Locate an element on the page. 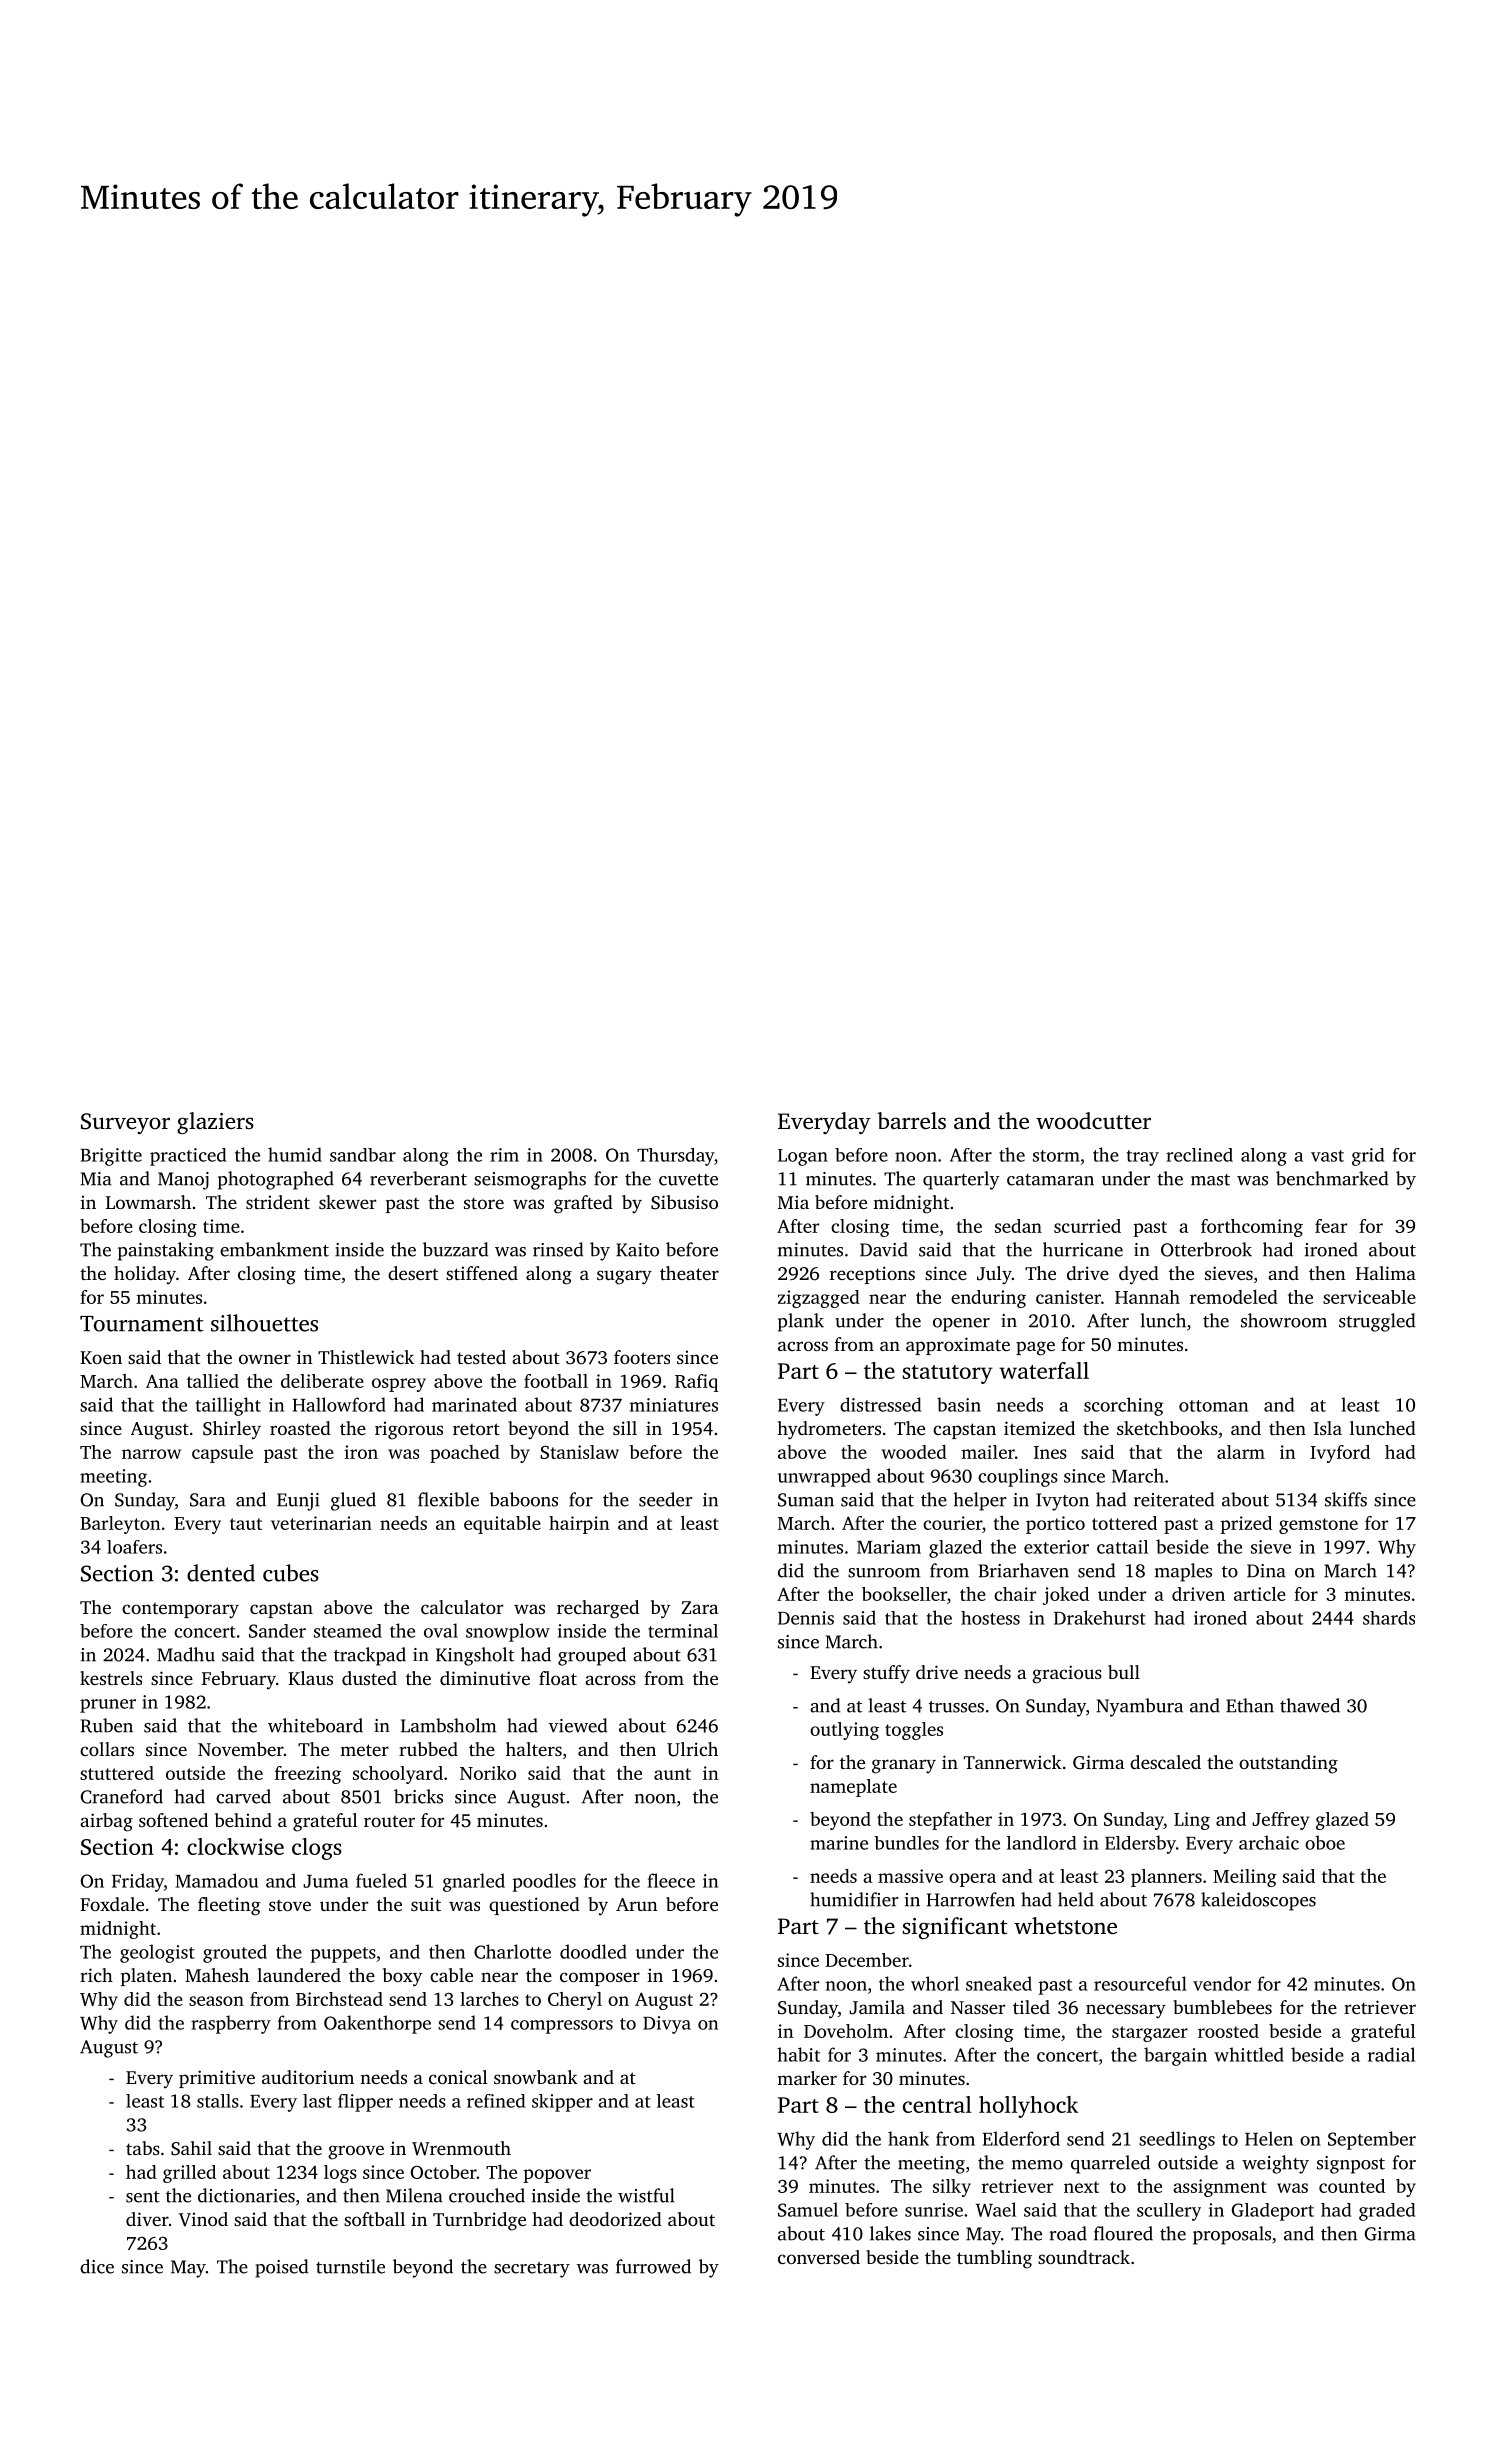 The width and height of the page is (1496, 2464). vast is located at coordinates (1327, 1156).
